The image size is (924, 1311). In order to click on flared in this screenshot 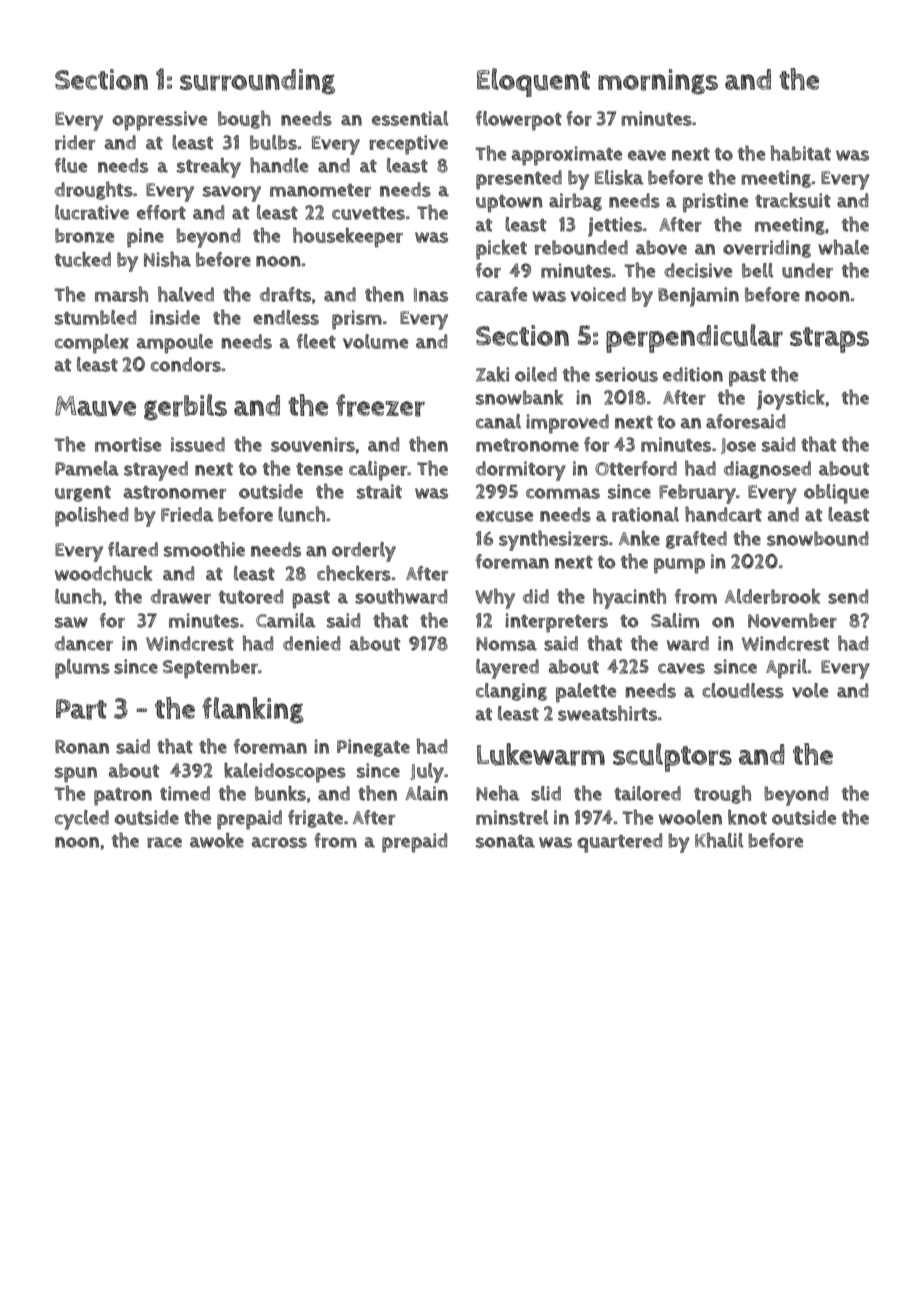, I will do `click(133, 549)`.
